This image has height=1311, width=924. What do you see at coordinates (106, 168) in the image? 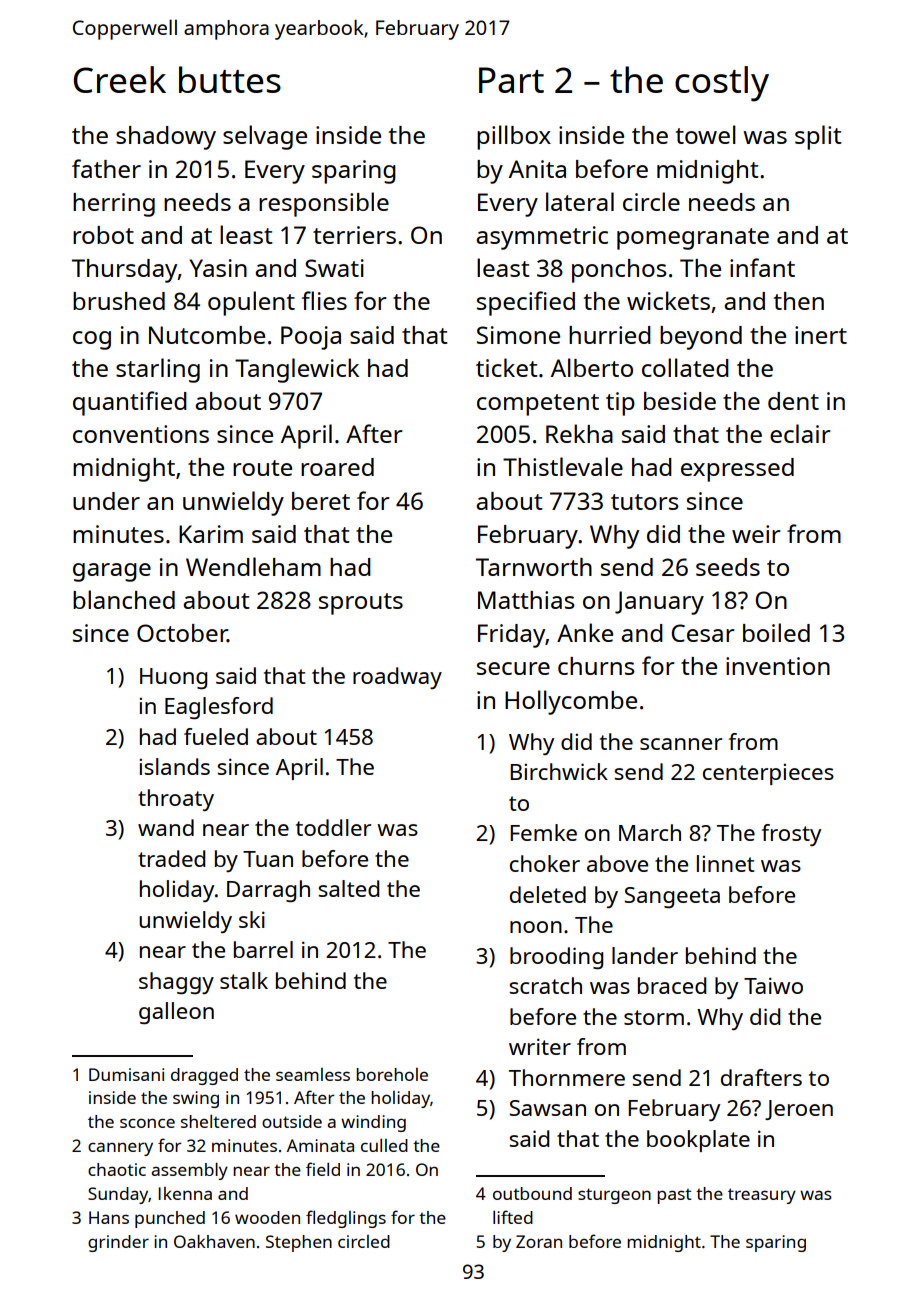
I see `father` at bounding box center [106, 168].
